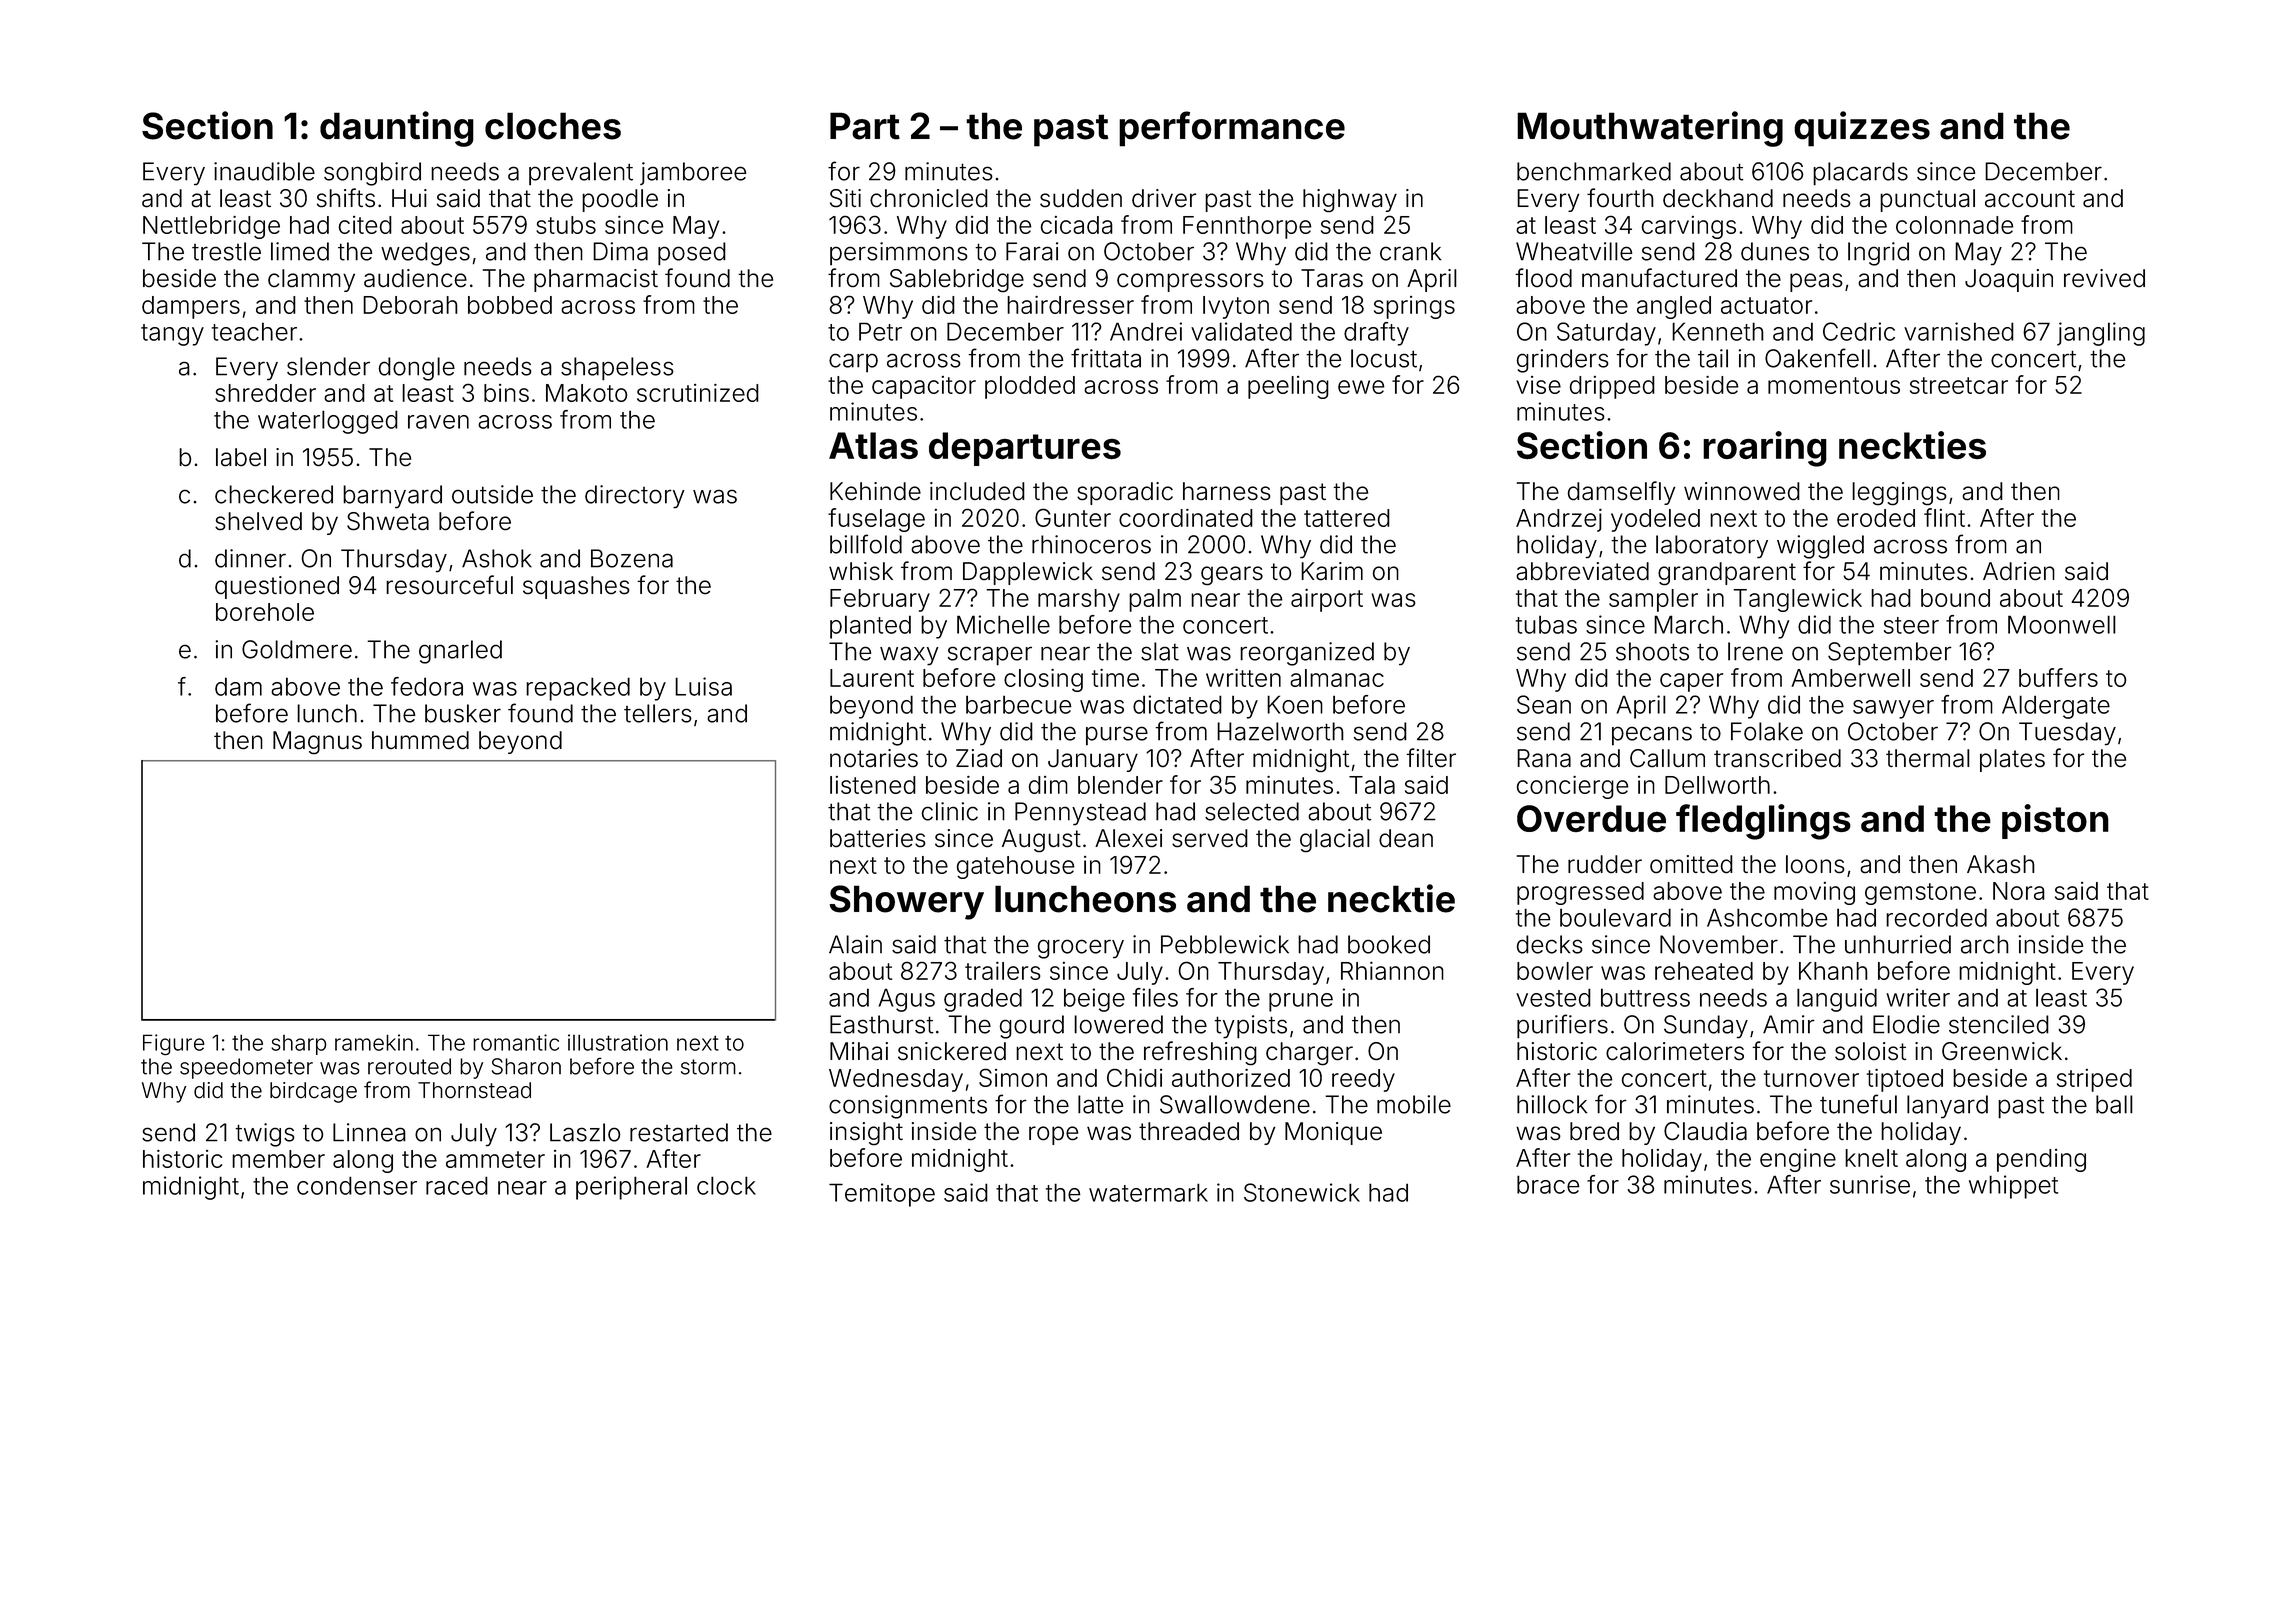  What do you see at coordinates (365, 225) in the screenshot?
I see `cited` at bounding box center [365, 225].
